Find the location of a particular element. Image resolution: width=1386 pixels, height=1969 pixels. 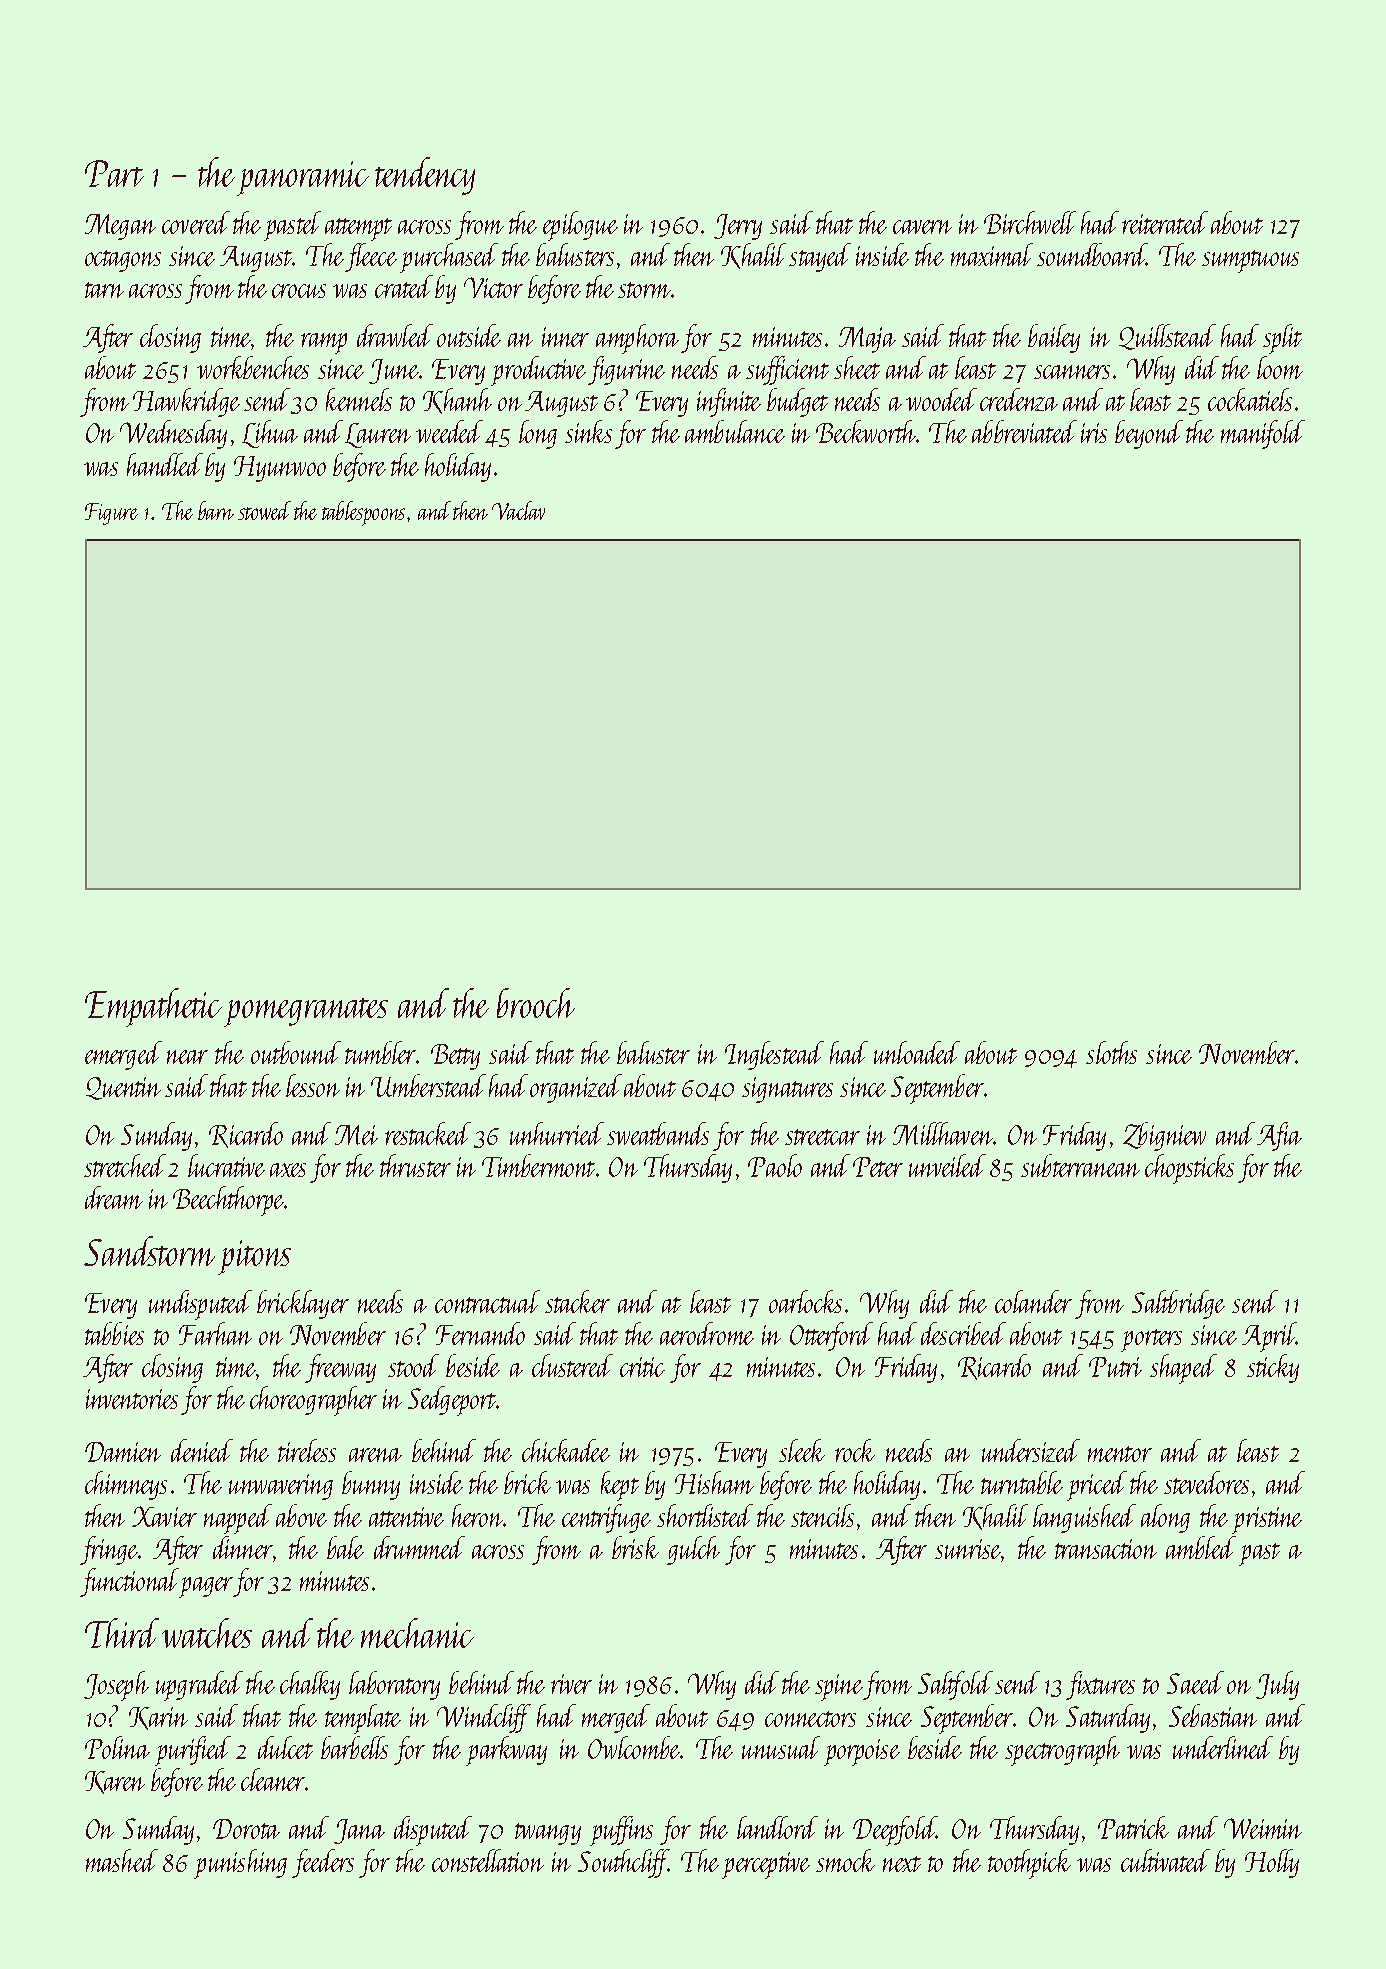

April is located at coordinates (1269, 1337).
